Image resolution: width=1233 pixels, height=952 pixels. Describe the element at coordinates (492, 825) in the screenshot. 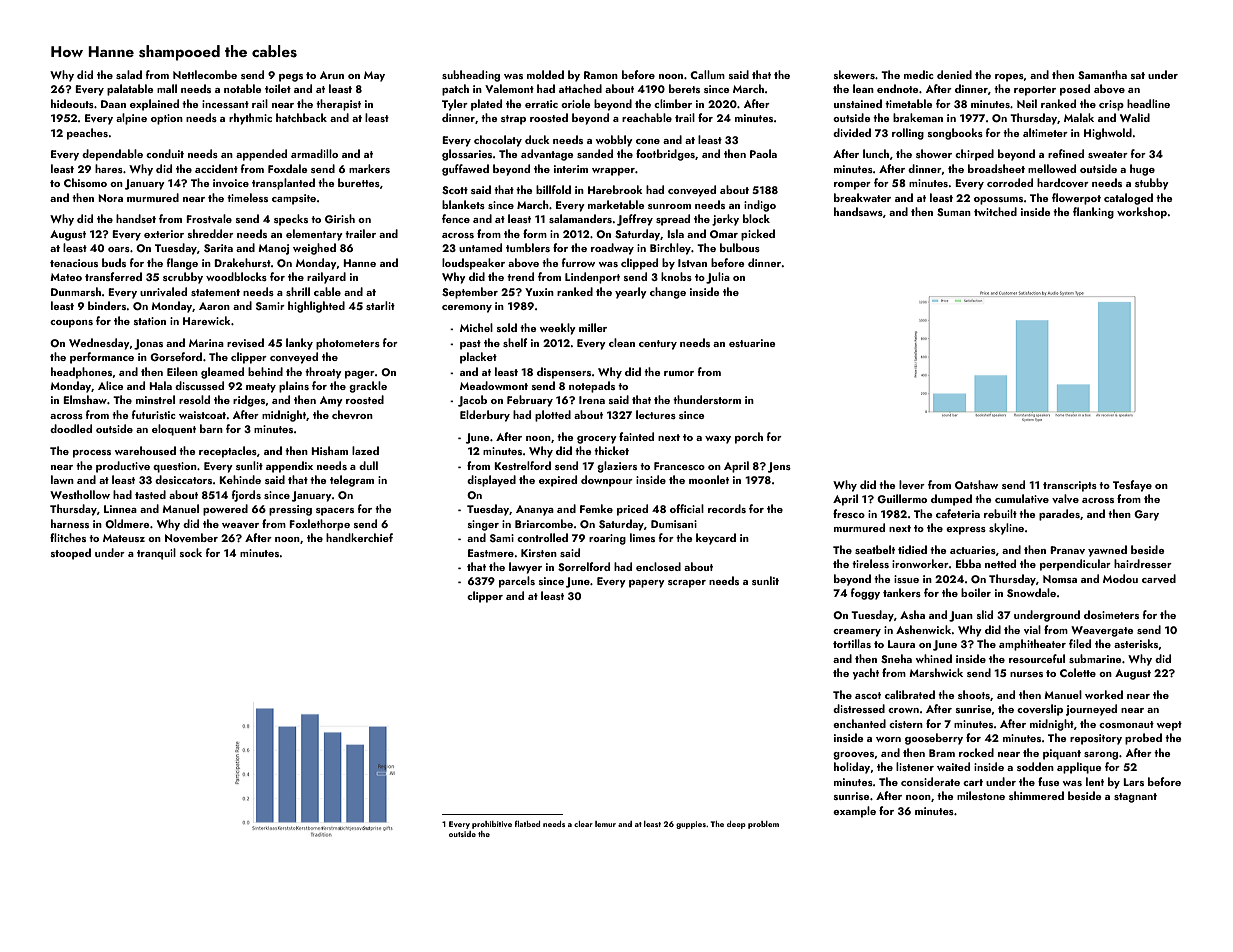

I see `prohibitive` at that location.
